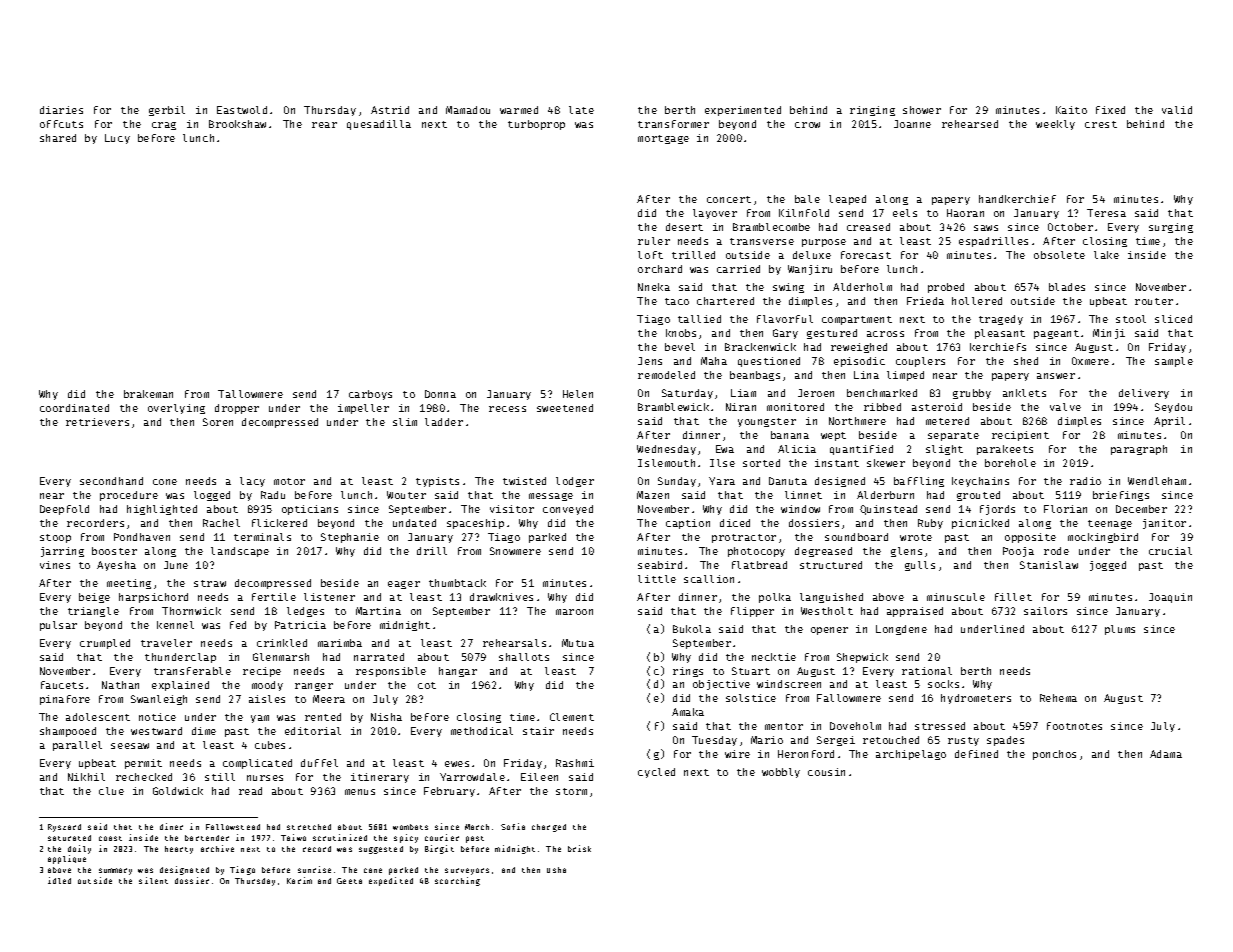  Describe the element at coordinates (1170, 598) in the image. I see `Joaquin` at that location.
